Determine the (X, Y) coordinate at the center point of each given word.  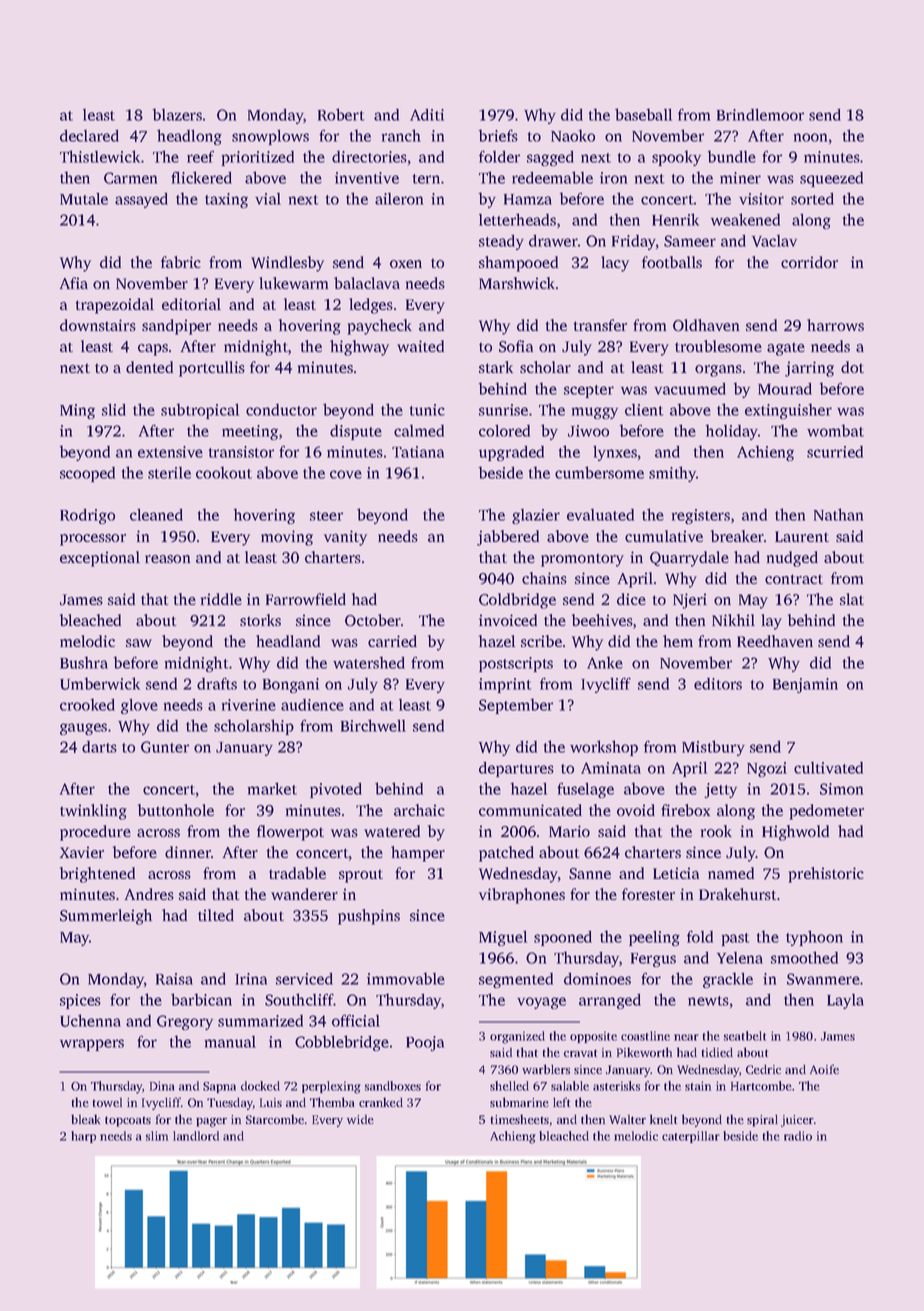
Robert (341, 114)
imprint (505, 685)
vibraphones (522, 896)
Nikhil (733, 620)
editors (718, 684)
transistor (241, 452)
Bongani (291, 685)
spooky (676, 158)
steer (326, 516)
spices (80, 1001)
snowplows (270, 137)
